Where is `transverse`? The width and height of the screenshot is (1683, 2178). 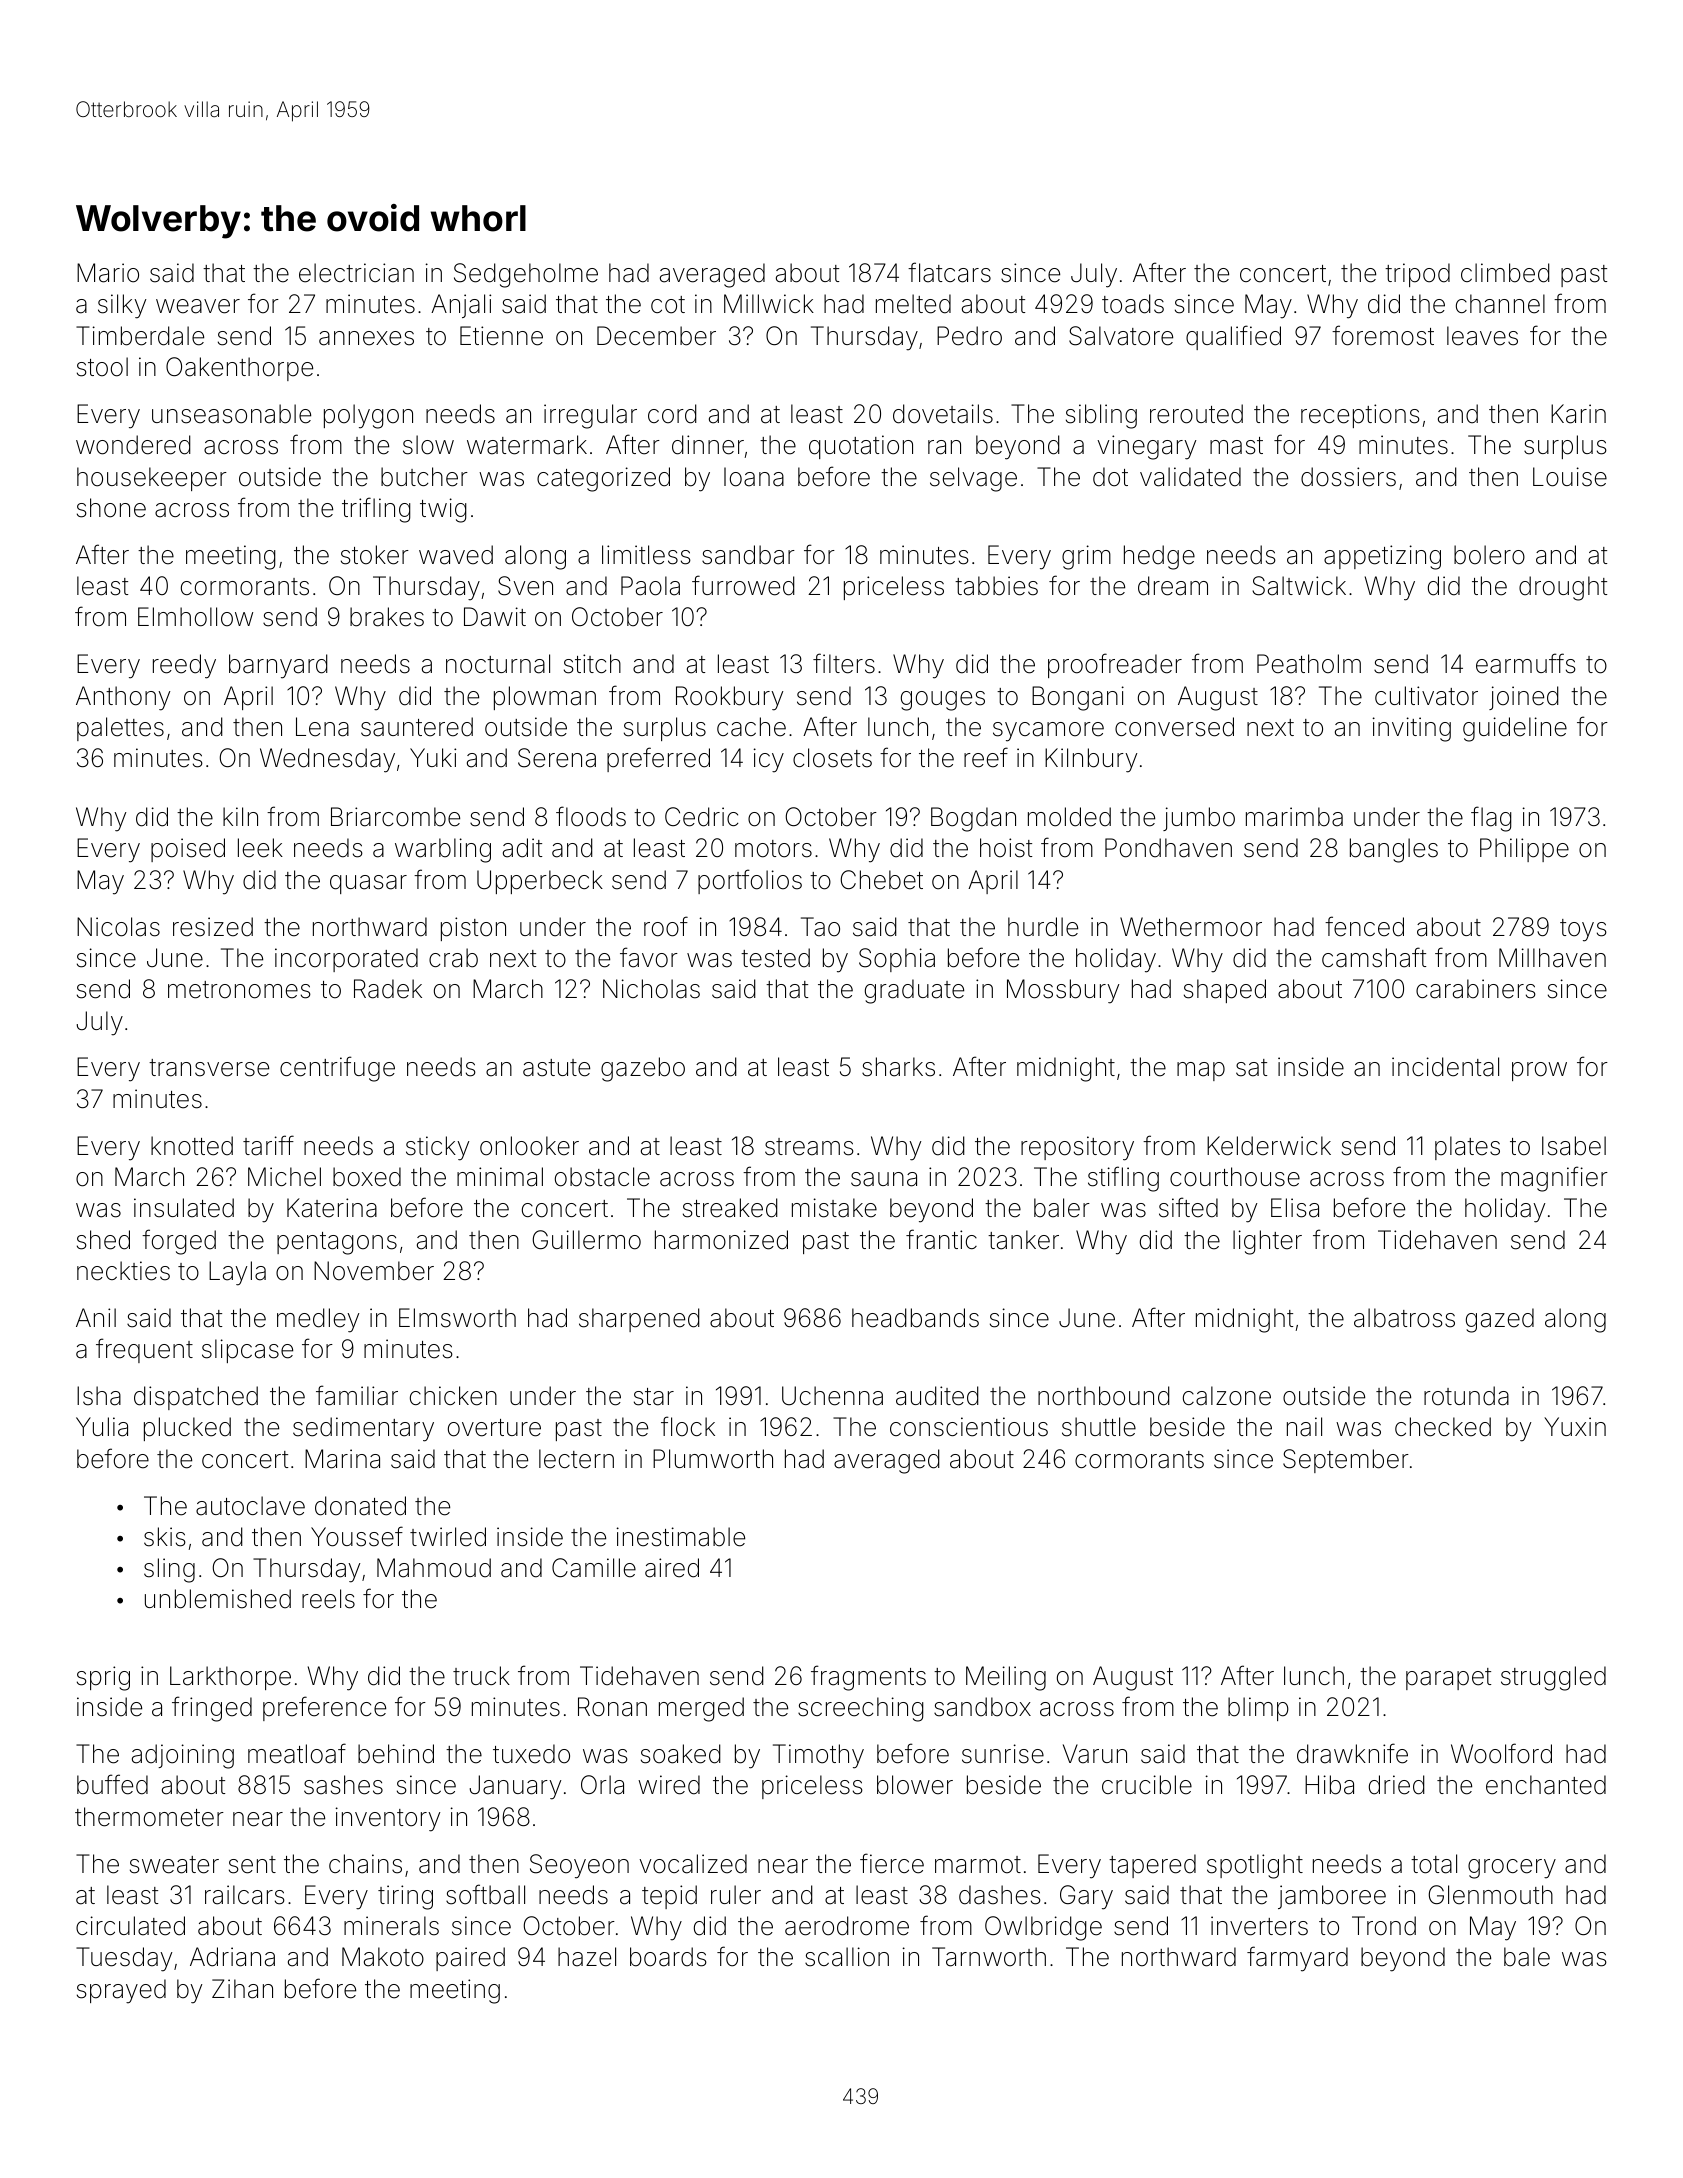 transverse is located at coordinates (209, 1068).
